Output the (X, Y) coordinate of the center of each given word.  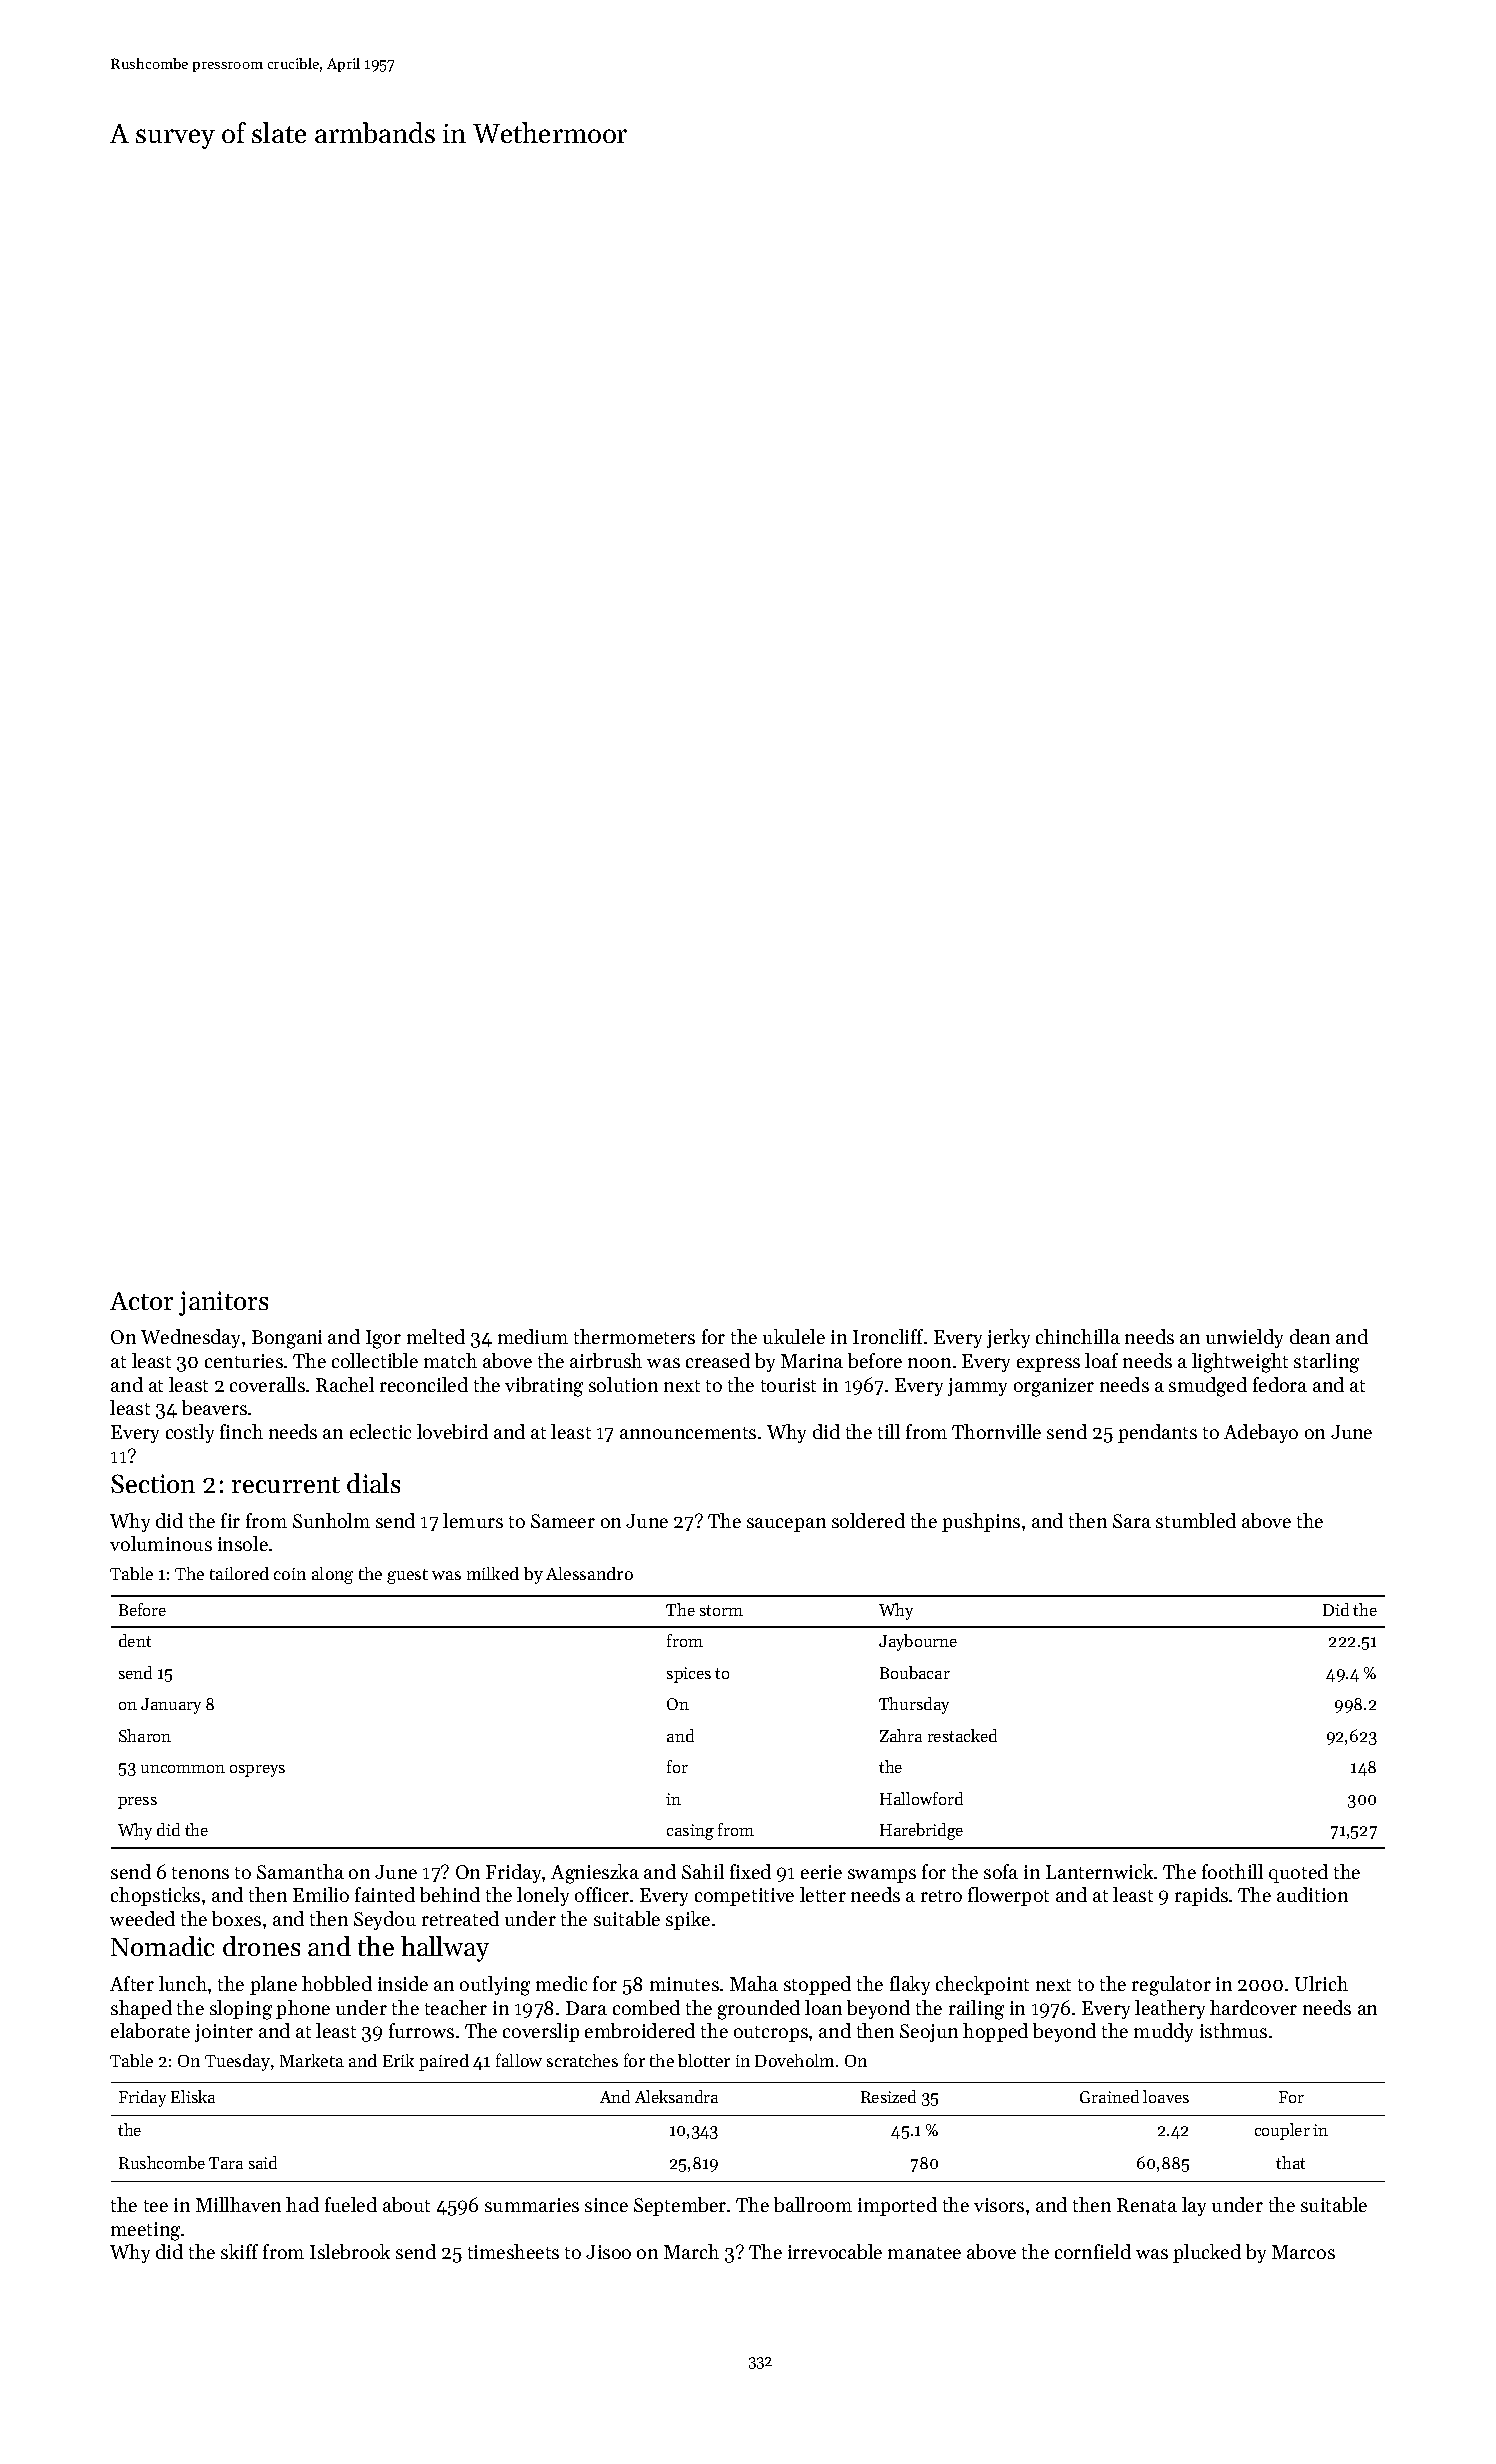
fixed (750, 1871)
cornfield (1093, 2251)
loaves (1166, 2096)
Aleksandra (676, 2096)
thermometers (634, 1336)
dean (1310, 1336)
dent (135, 1640)
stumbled (1196, 1520)
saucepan (786, 1525)
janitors (223, 1303)
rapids (1201, 1896)
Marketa (312, 2060)
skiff (239, 2251)
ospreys (257, 1771)
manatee (924, 2253)
